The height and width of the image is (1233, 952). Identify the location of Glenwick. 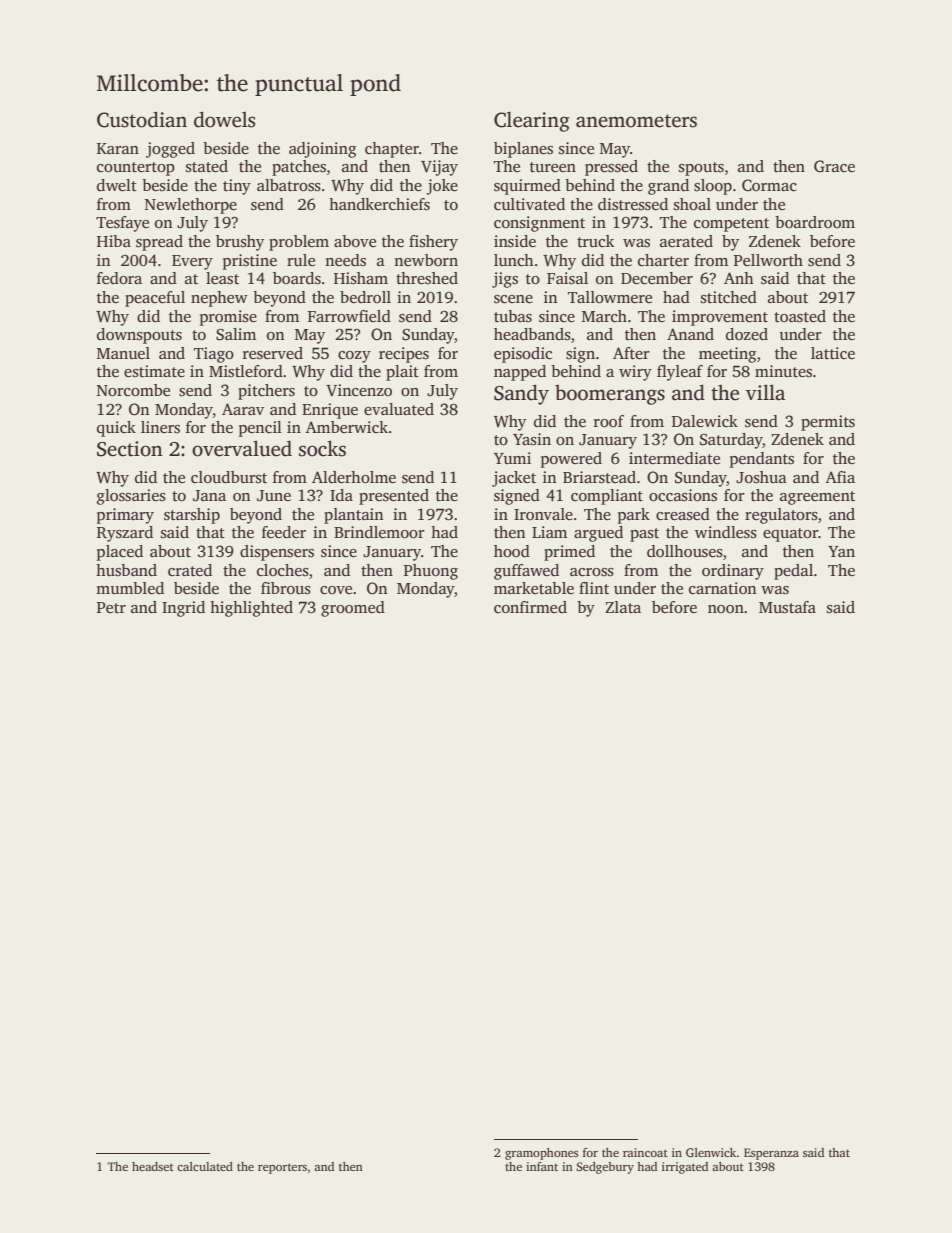
(711, 1152).
